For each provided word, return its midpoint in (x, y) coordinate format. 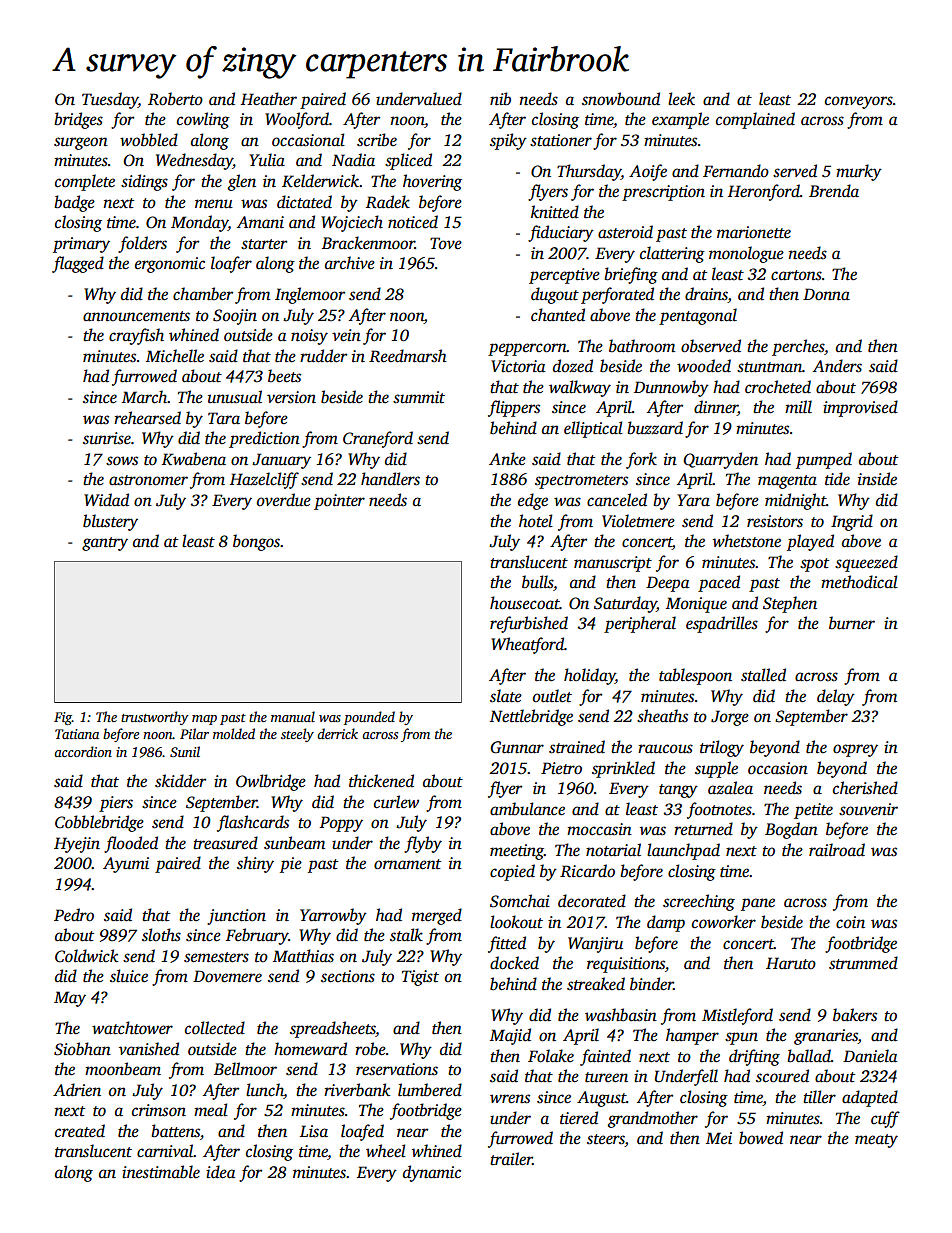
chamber (203, 293)
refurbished (529, 624)
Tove (446, 243)
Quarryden (720, 460)
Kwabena (194, 459)
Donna (826, 294)
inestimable (161, 1172)
